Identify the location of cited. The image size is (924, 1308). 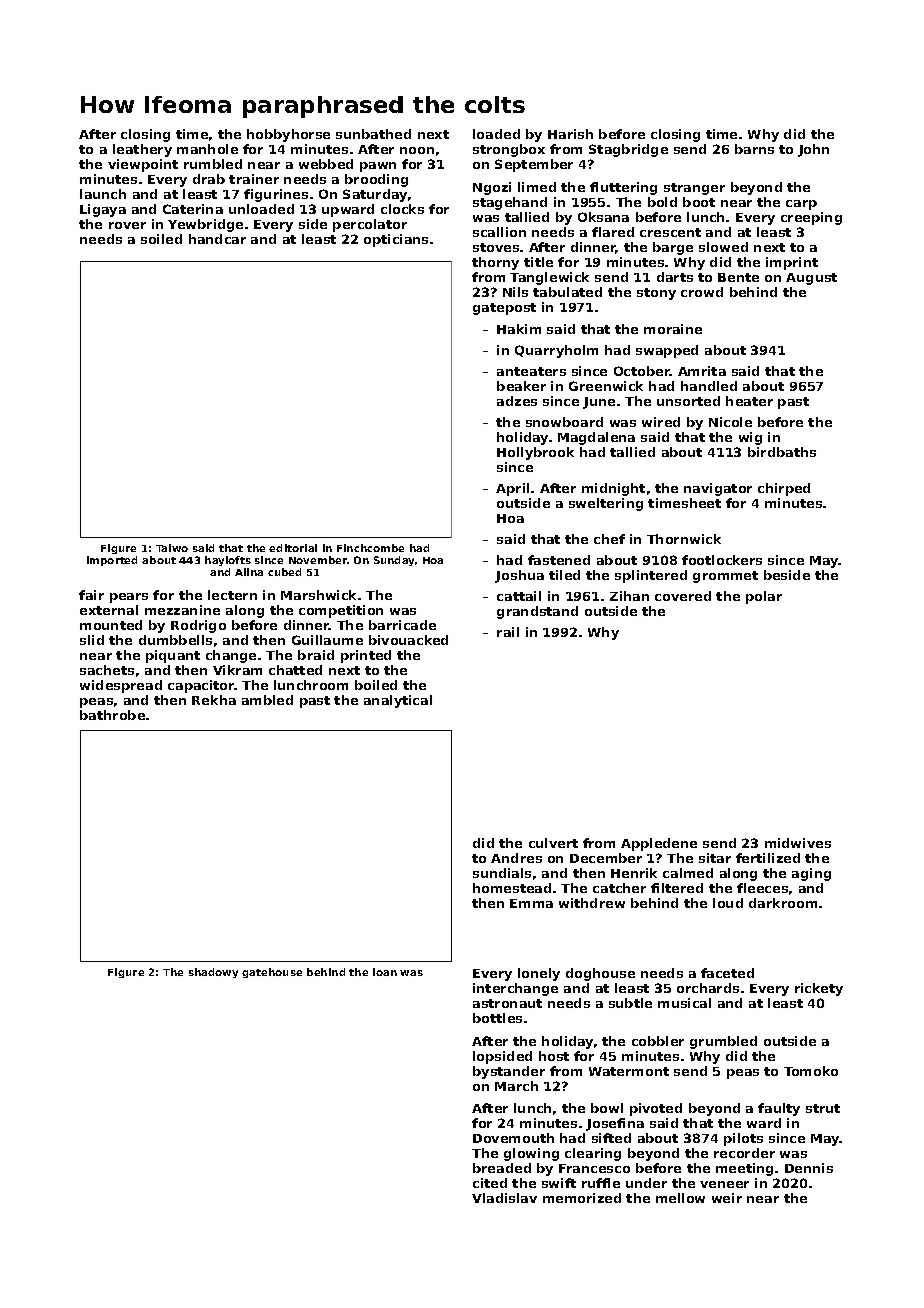
(490, 1183).
